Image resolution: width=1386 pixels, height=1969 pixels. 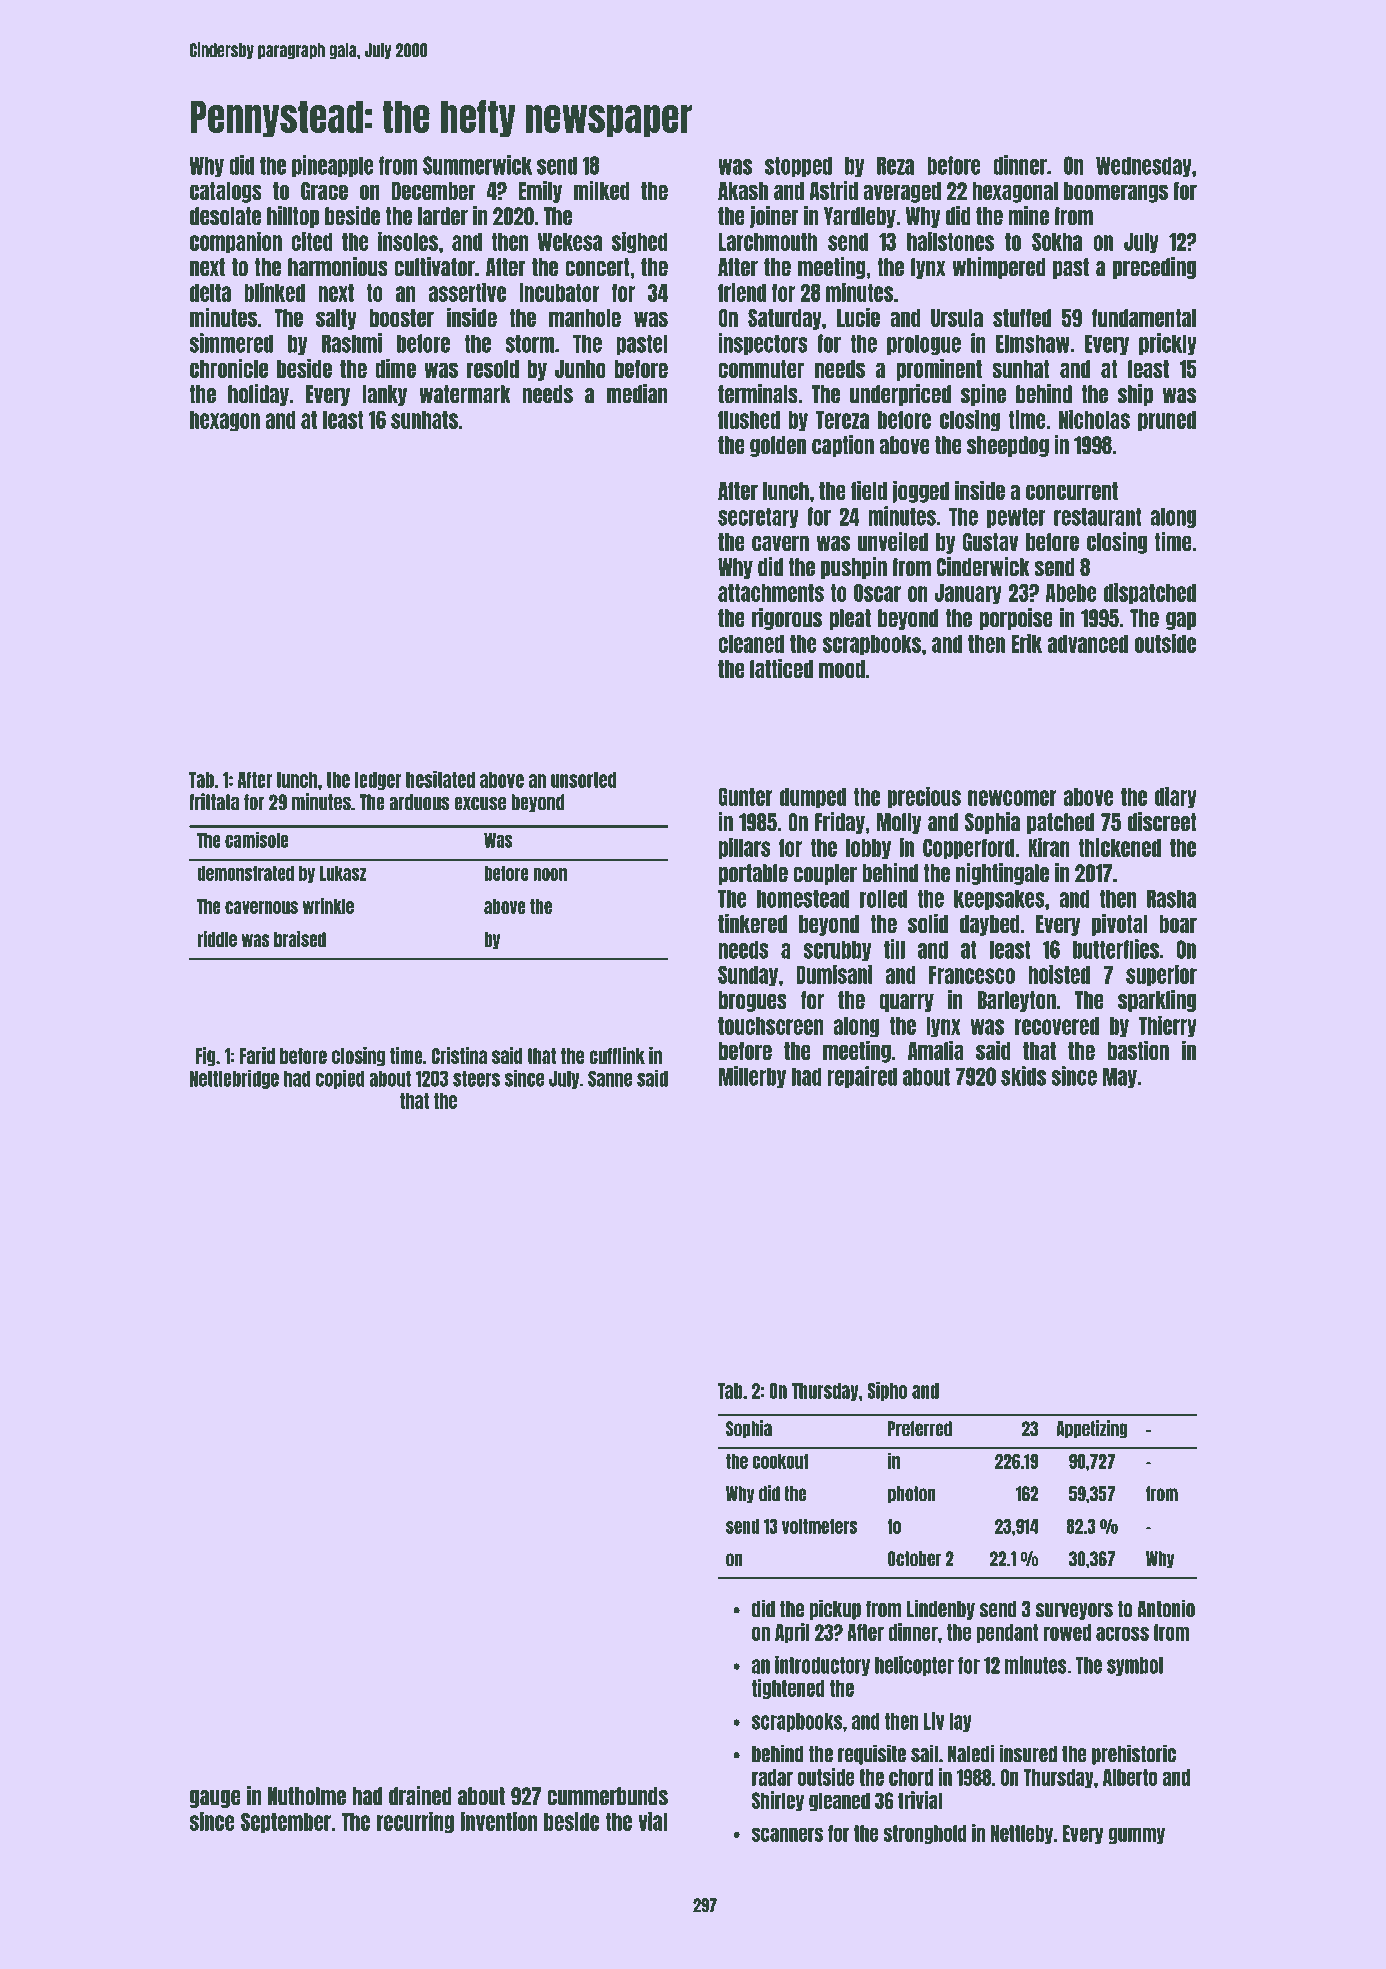 I want to click on September, so click(x=286, y=1823).
